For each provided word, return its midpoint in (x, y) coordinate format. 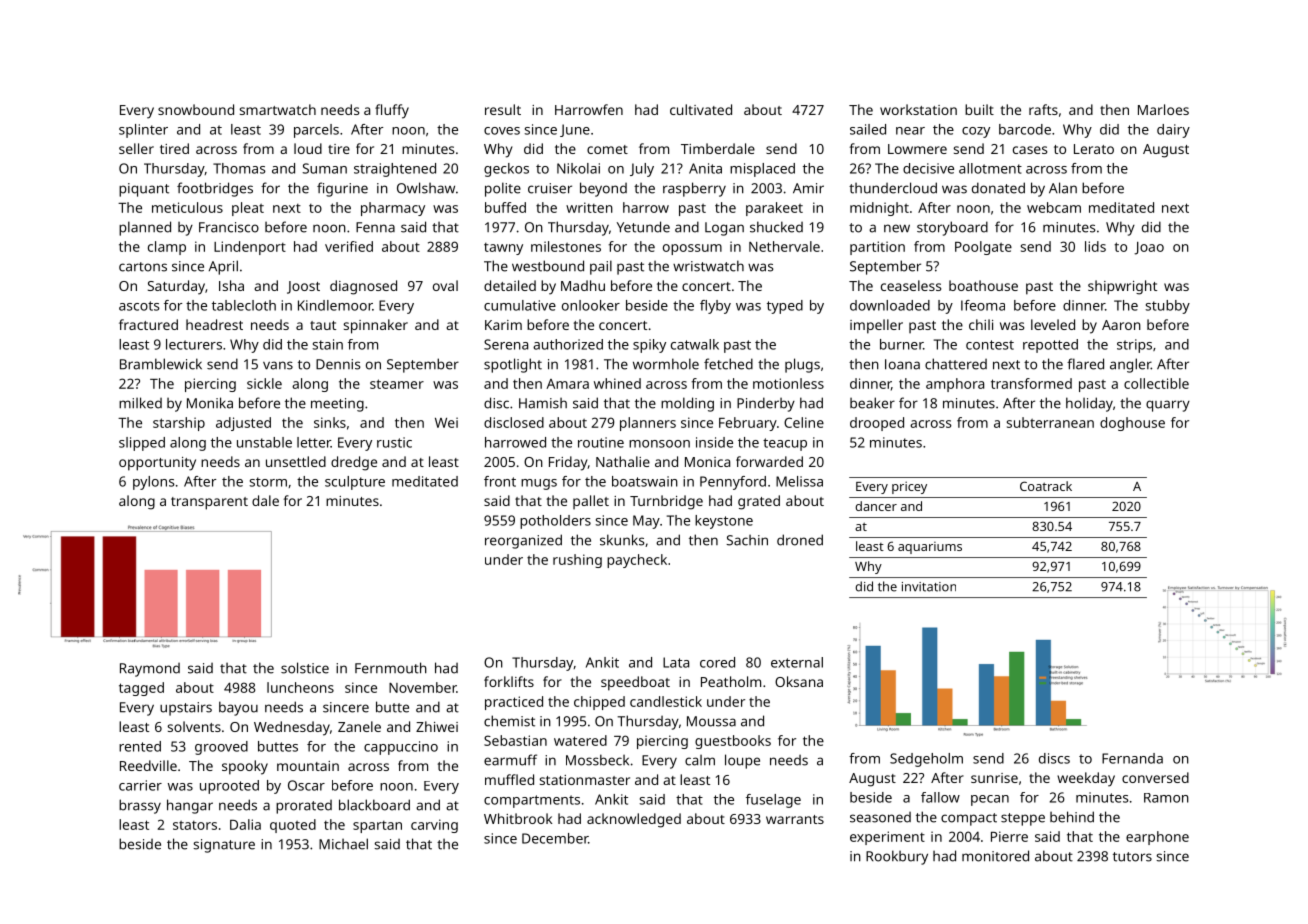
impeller (876, 326)
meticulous (187, 207)
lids (1095, 246)
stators (195, 825)
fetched (728, 364)
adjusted (243, 424)
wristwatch (708, 266)
